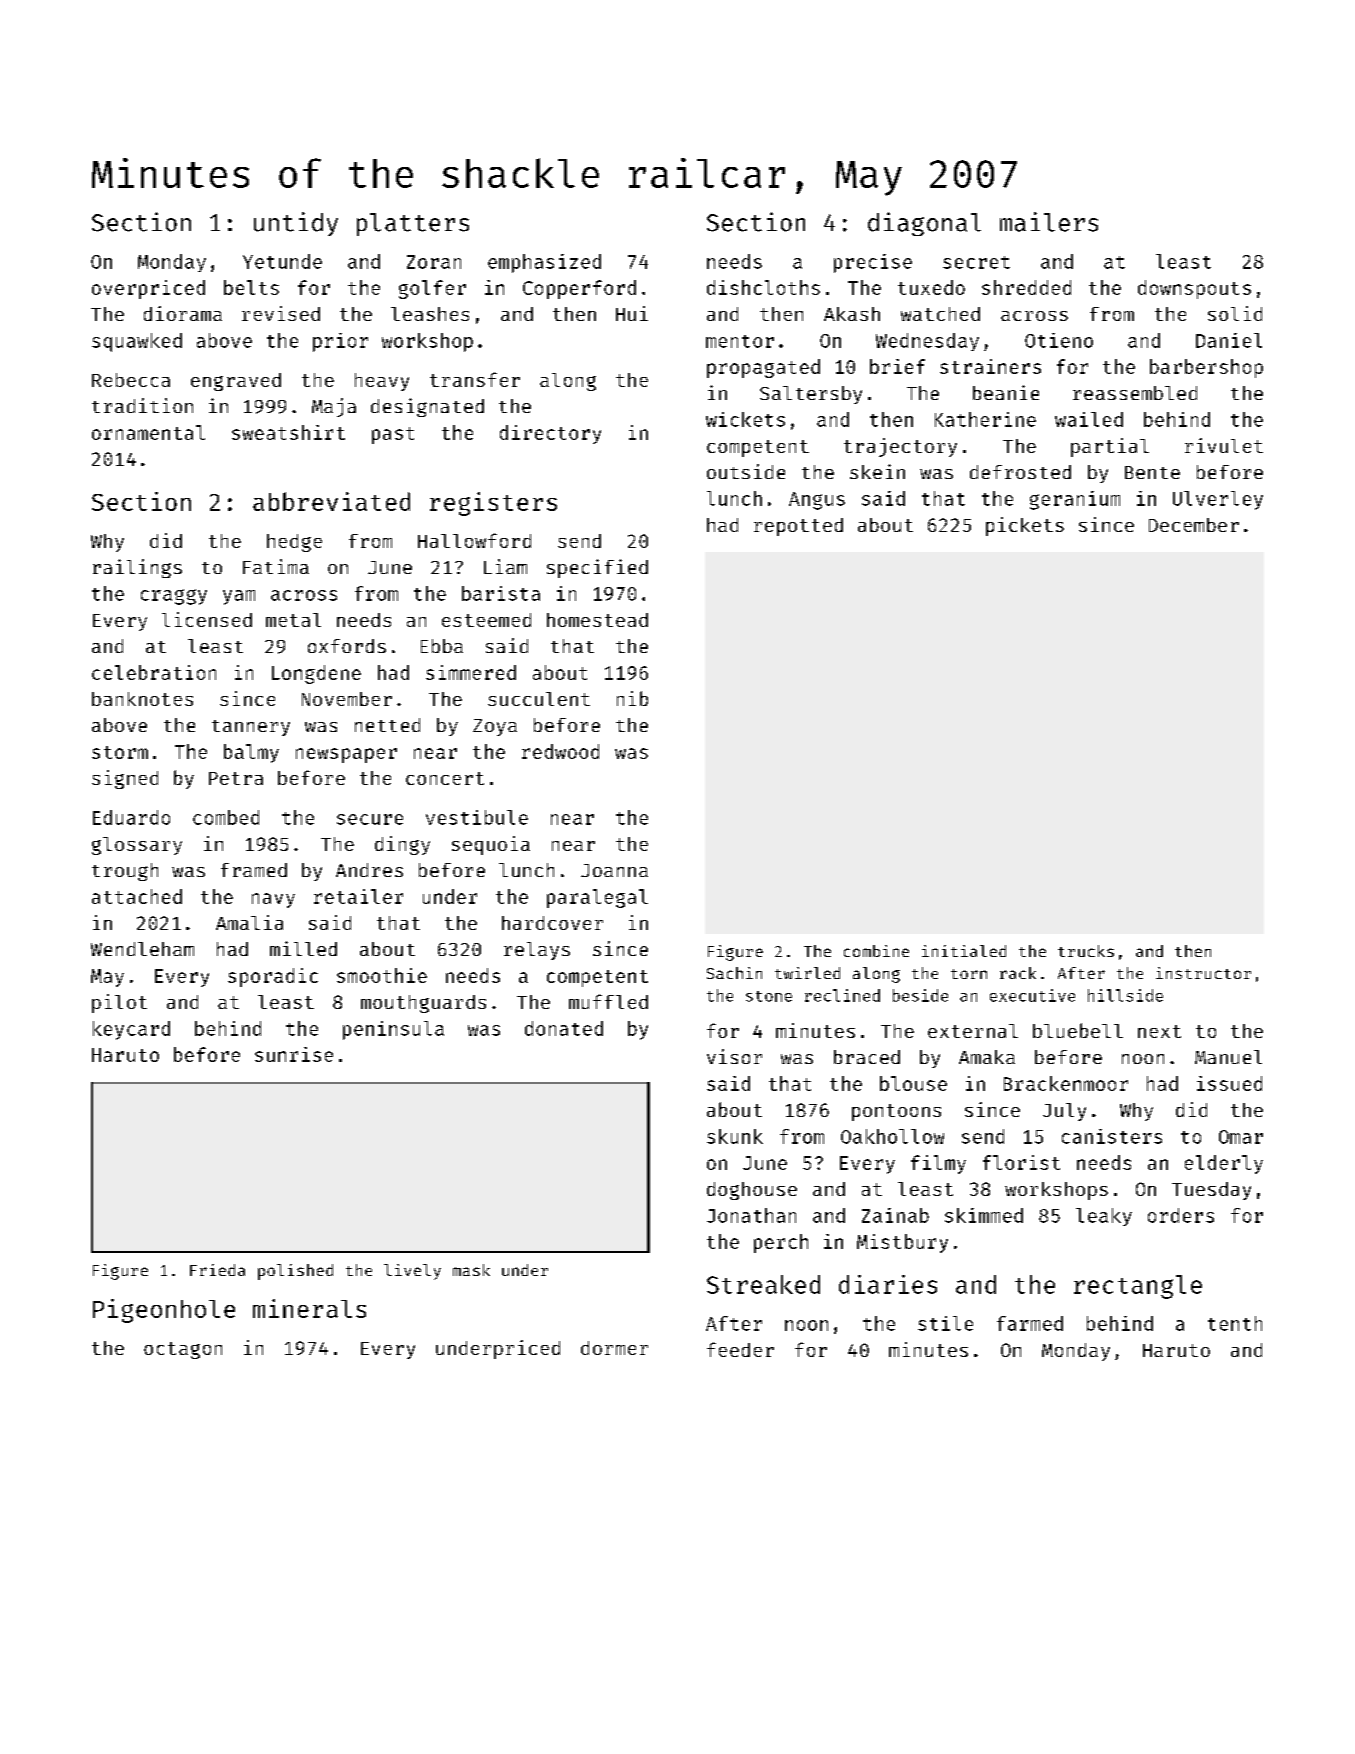 This page has height=1754, width=1355. Describe the element at coordinates (550, 434) in the page. I see `directory` at that location.
